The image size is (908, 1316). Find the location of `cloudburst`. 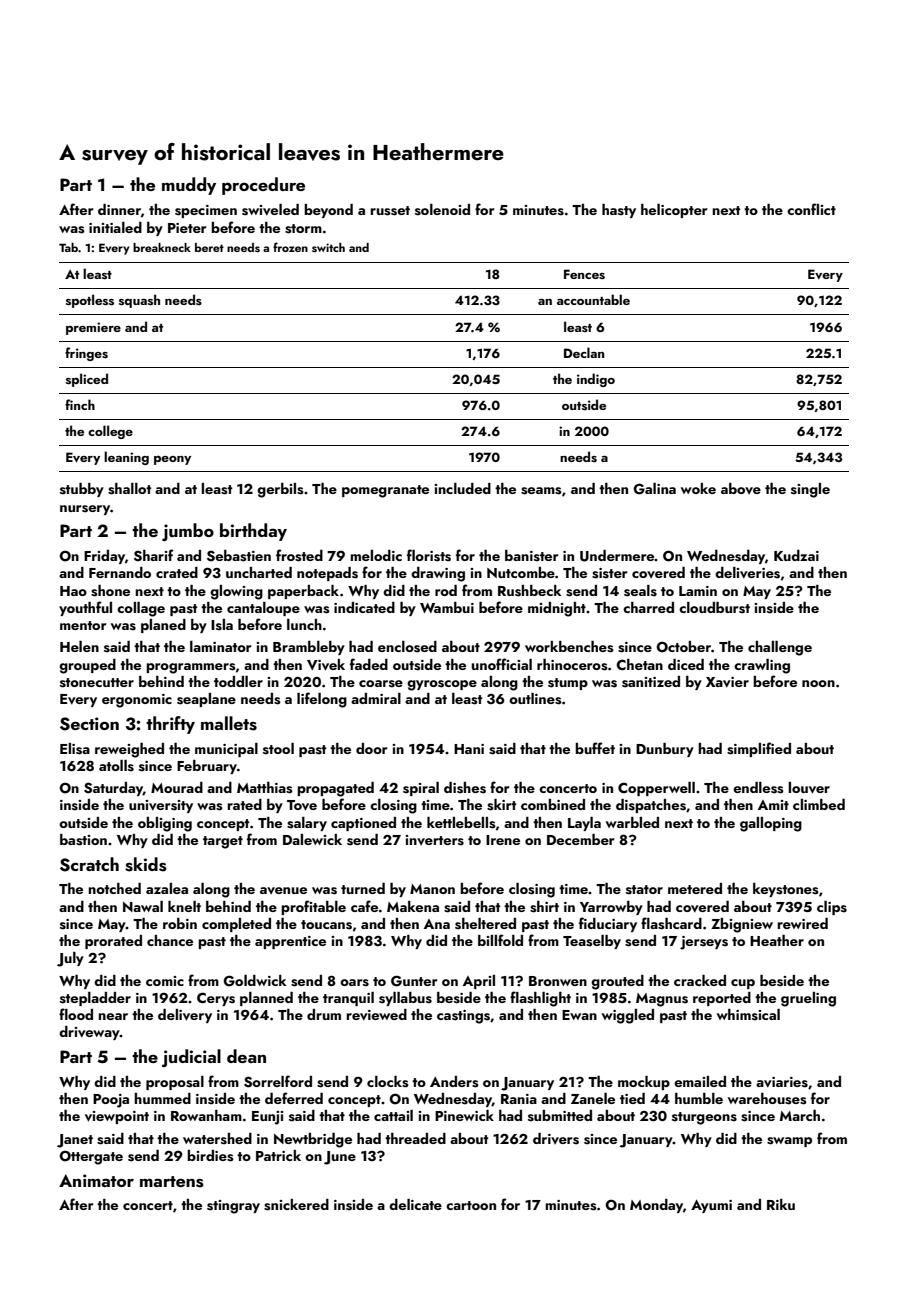

cloudburst is located at coordinates (714, 608).
